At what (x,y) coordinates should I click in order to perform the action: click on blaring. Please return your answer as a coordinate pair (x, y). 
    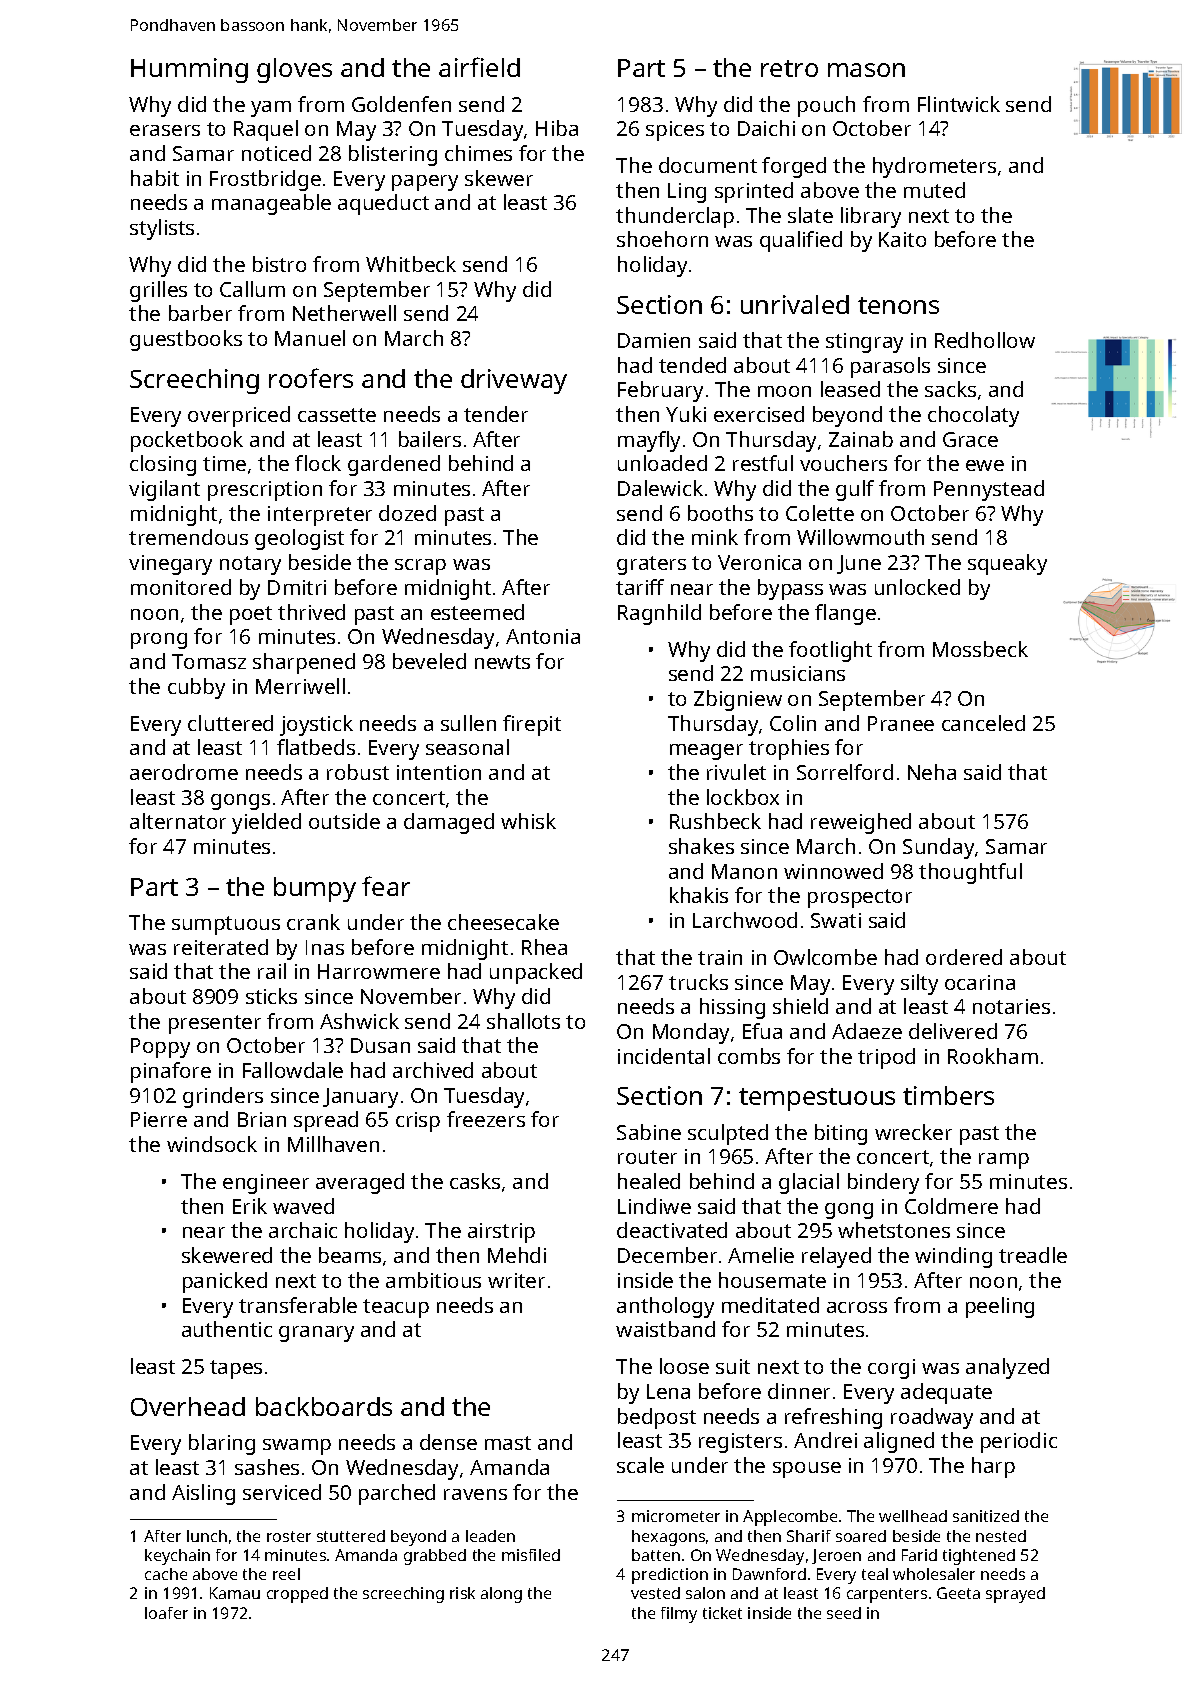
    Looking at the image, I should click on (222, 1444).
